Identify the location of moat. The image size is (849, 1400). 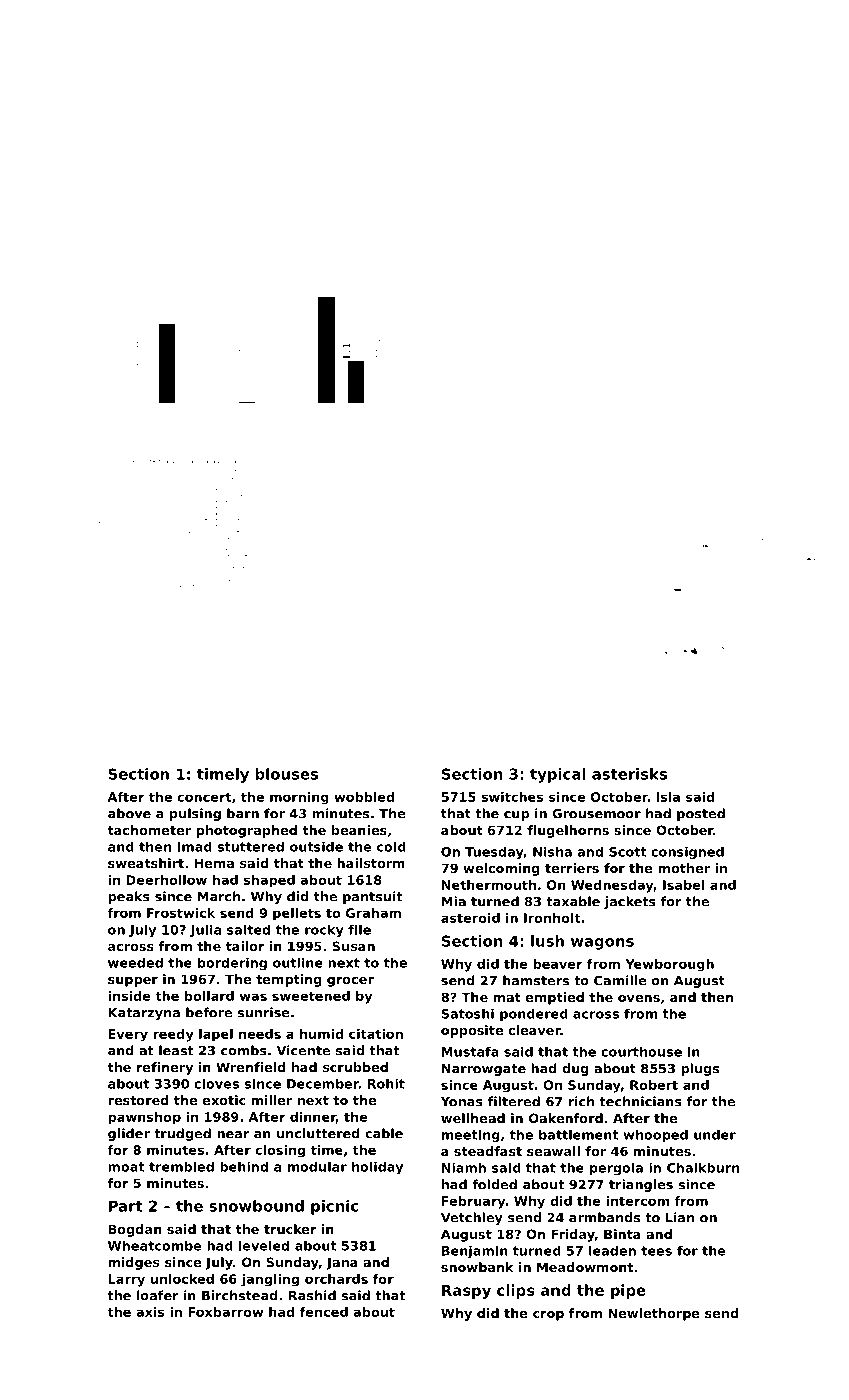
(127, 1167).
